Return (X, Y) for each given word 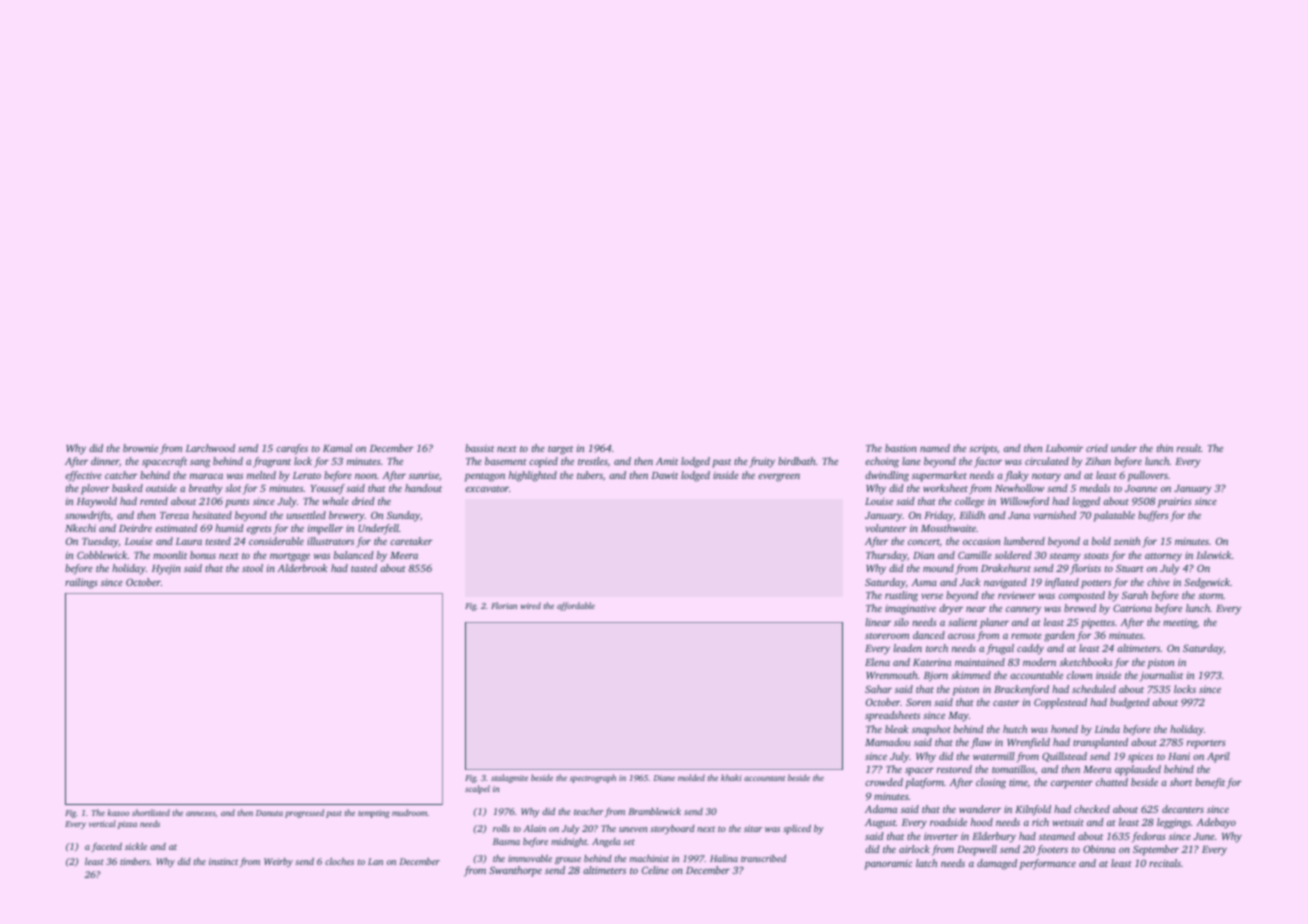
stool (252, 568)
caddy (1030, 649)
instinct (223, 861)
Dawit (664, 475)
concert (924, 543)
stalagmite (509, 778)
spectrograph (593, 778)
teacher (589, 811)
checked (1092, 809)
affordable (576, 606)
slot (233, 488)
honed (1064, 729)
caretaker (411, 541)
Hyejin (166, 569)
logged (1086, 502)
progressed (304, 813)
